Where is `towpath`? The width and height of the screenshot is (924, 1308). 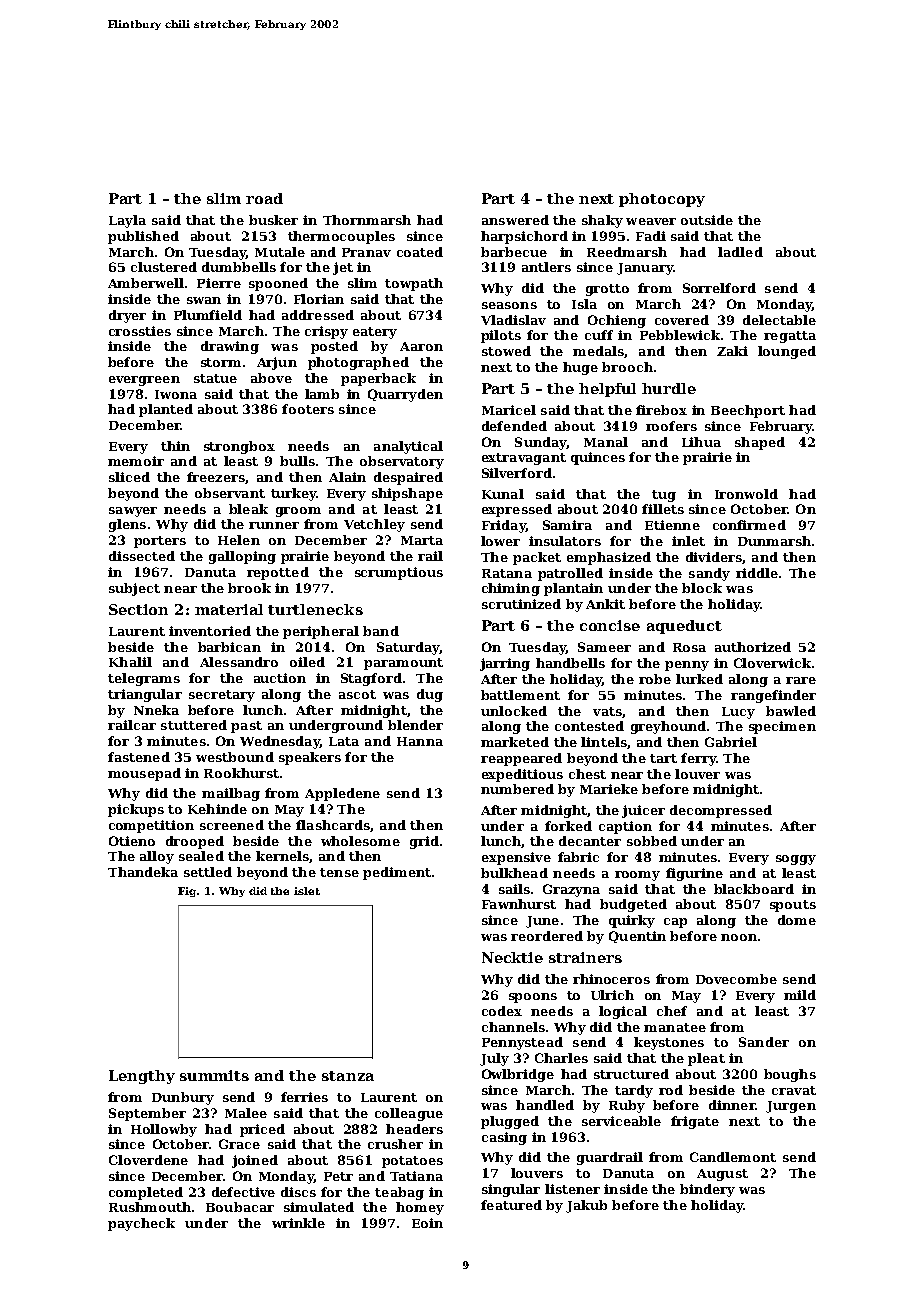
towpath is located at coordinates (414, 284).
